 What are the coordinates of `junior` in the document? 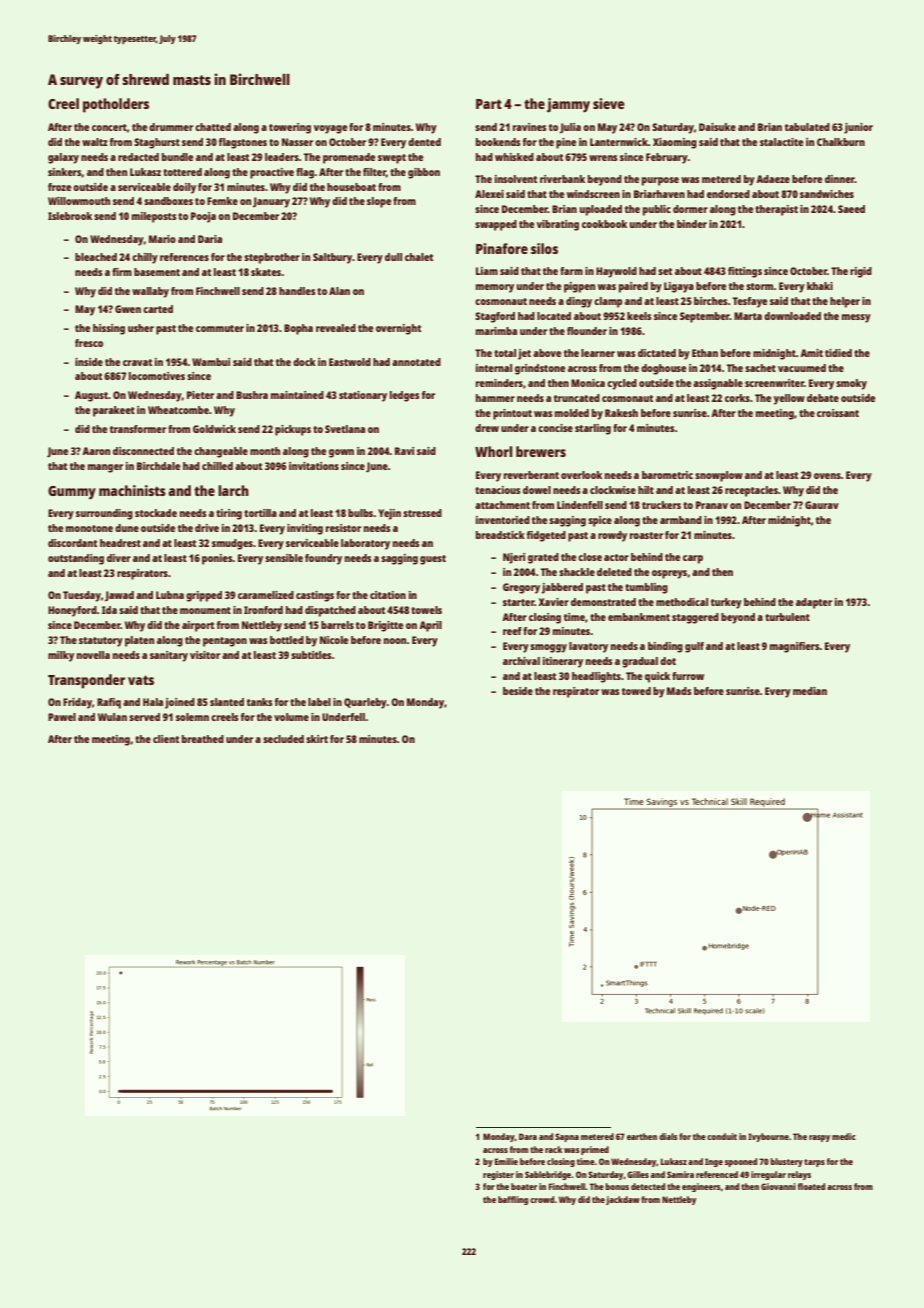 It's located at (858, 128).
